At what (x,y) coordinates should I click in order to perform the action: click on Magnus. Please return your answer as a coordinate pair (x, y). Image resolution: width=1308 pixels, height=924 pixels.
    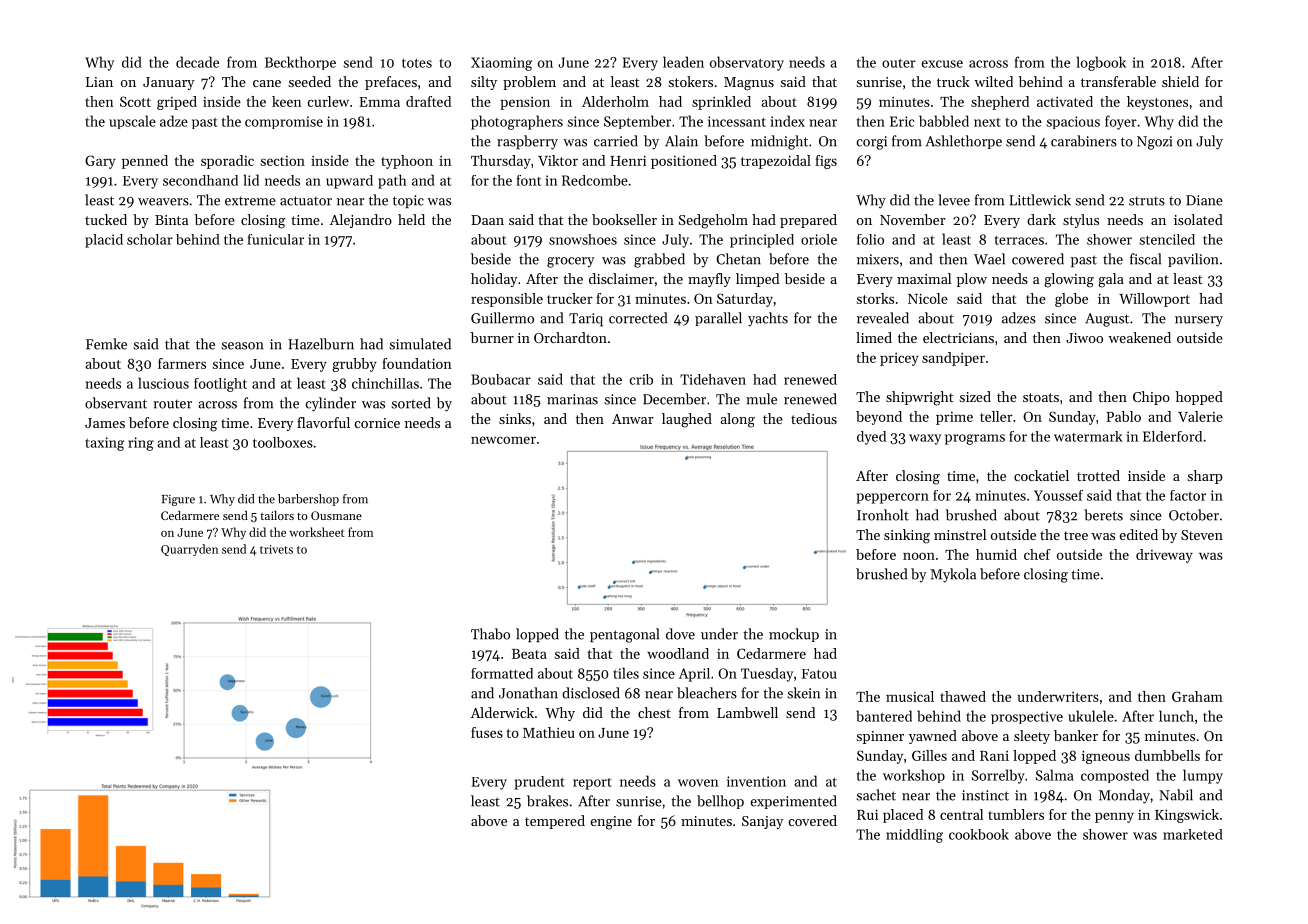
    Looking at the image, I should click on (749, 84).
